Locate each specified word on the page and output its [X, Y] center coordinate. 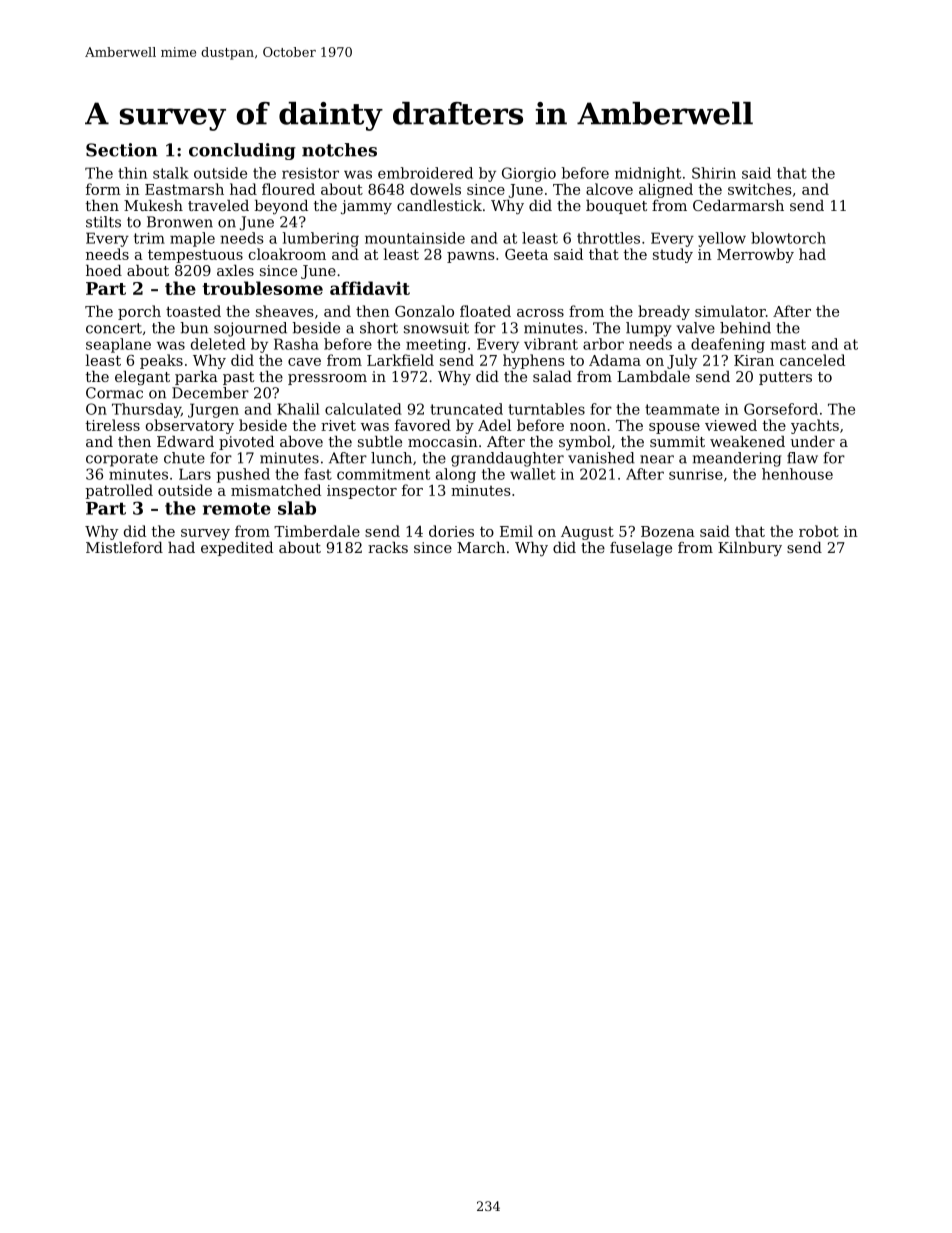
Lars [195, 474]
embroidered [425, 173]
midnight [648, 174]
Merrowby [755, 255]
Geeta [526, 254]
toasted [193, 311]
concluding [242, 151]
